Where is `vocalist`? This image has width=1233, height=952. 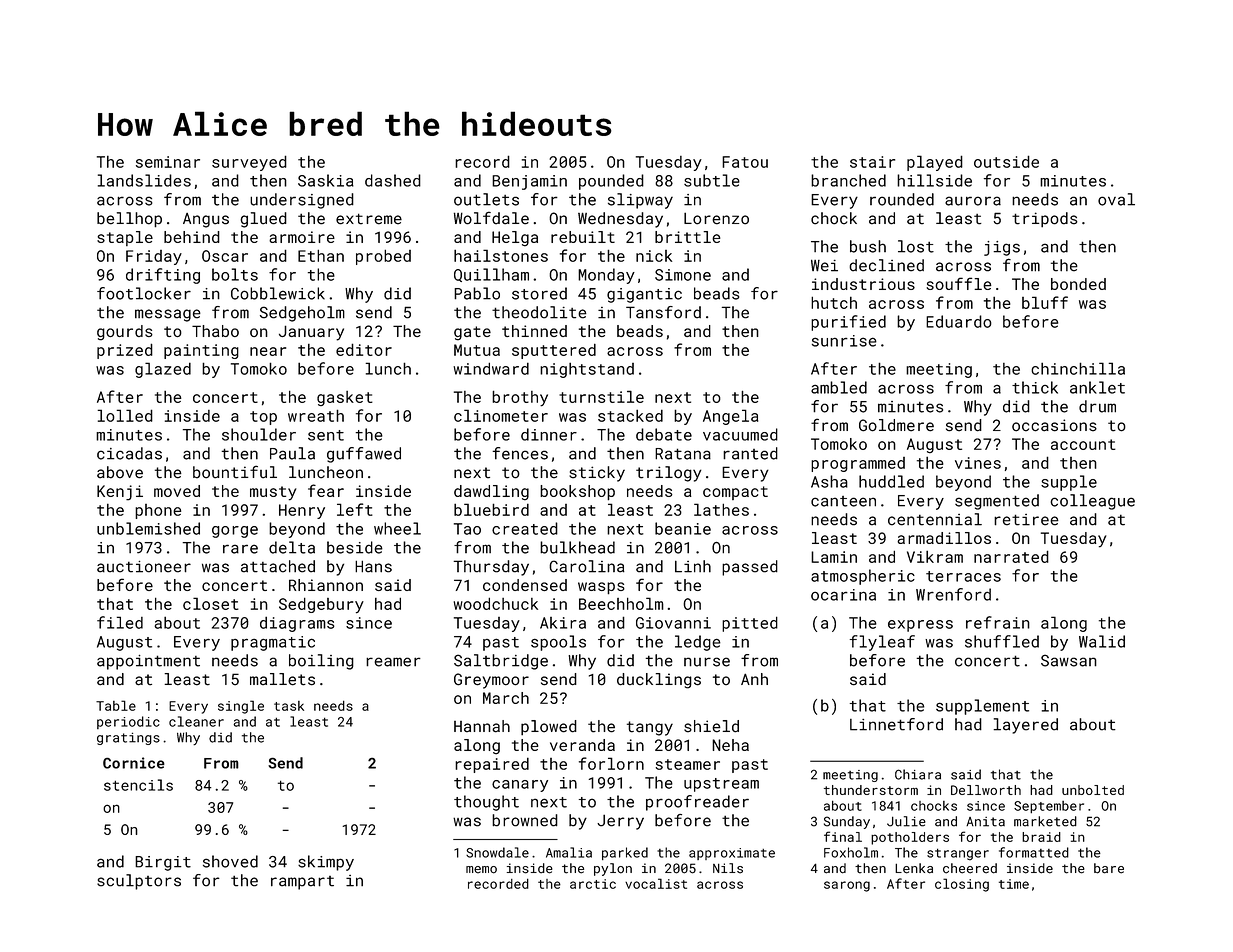 vocalist is located at coordinates (656, 883).
